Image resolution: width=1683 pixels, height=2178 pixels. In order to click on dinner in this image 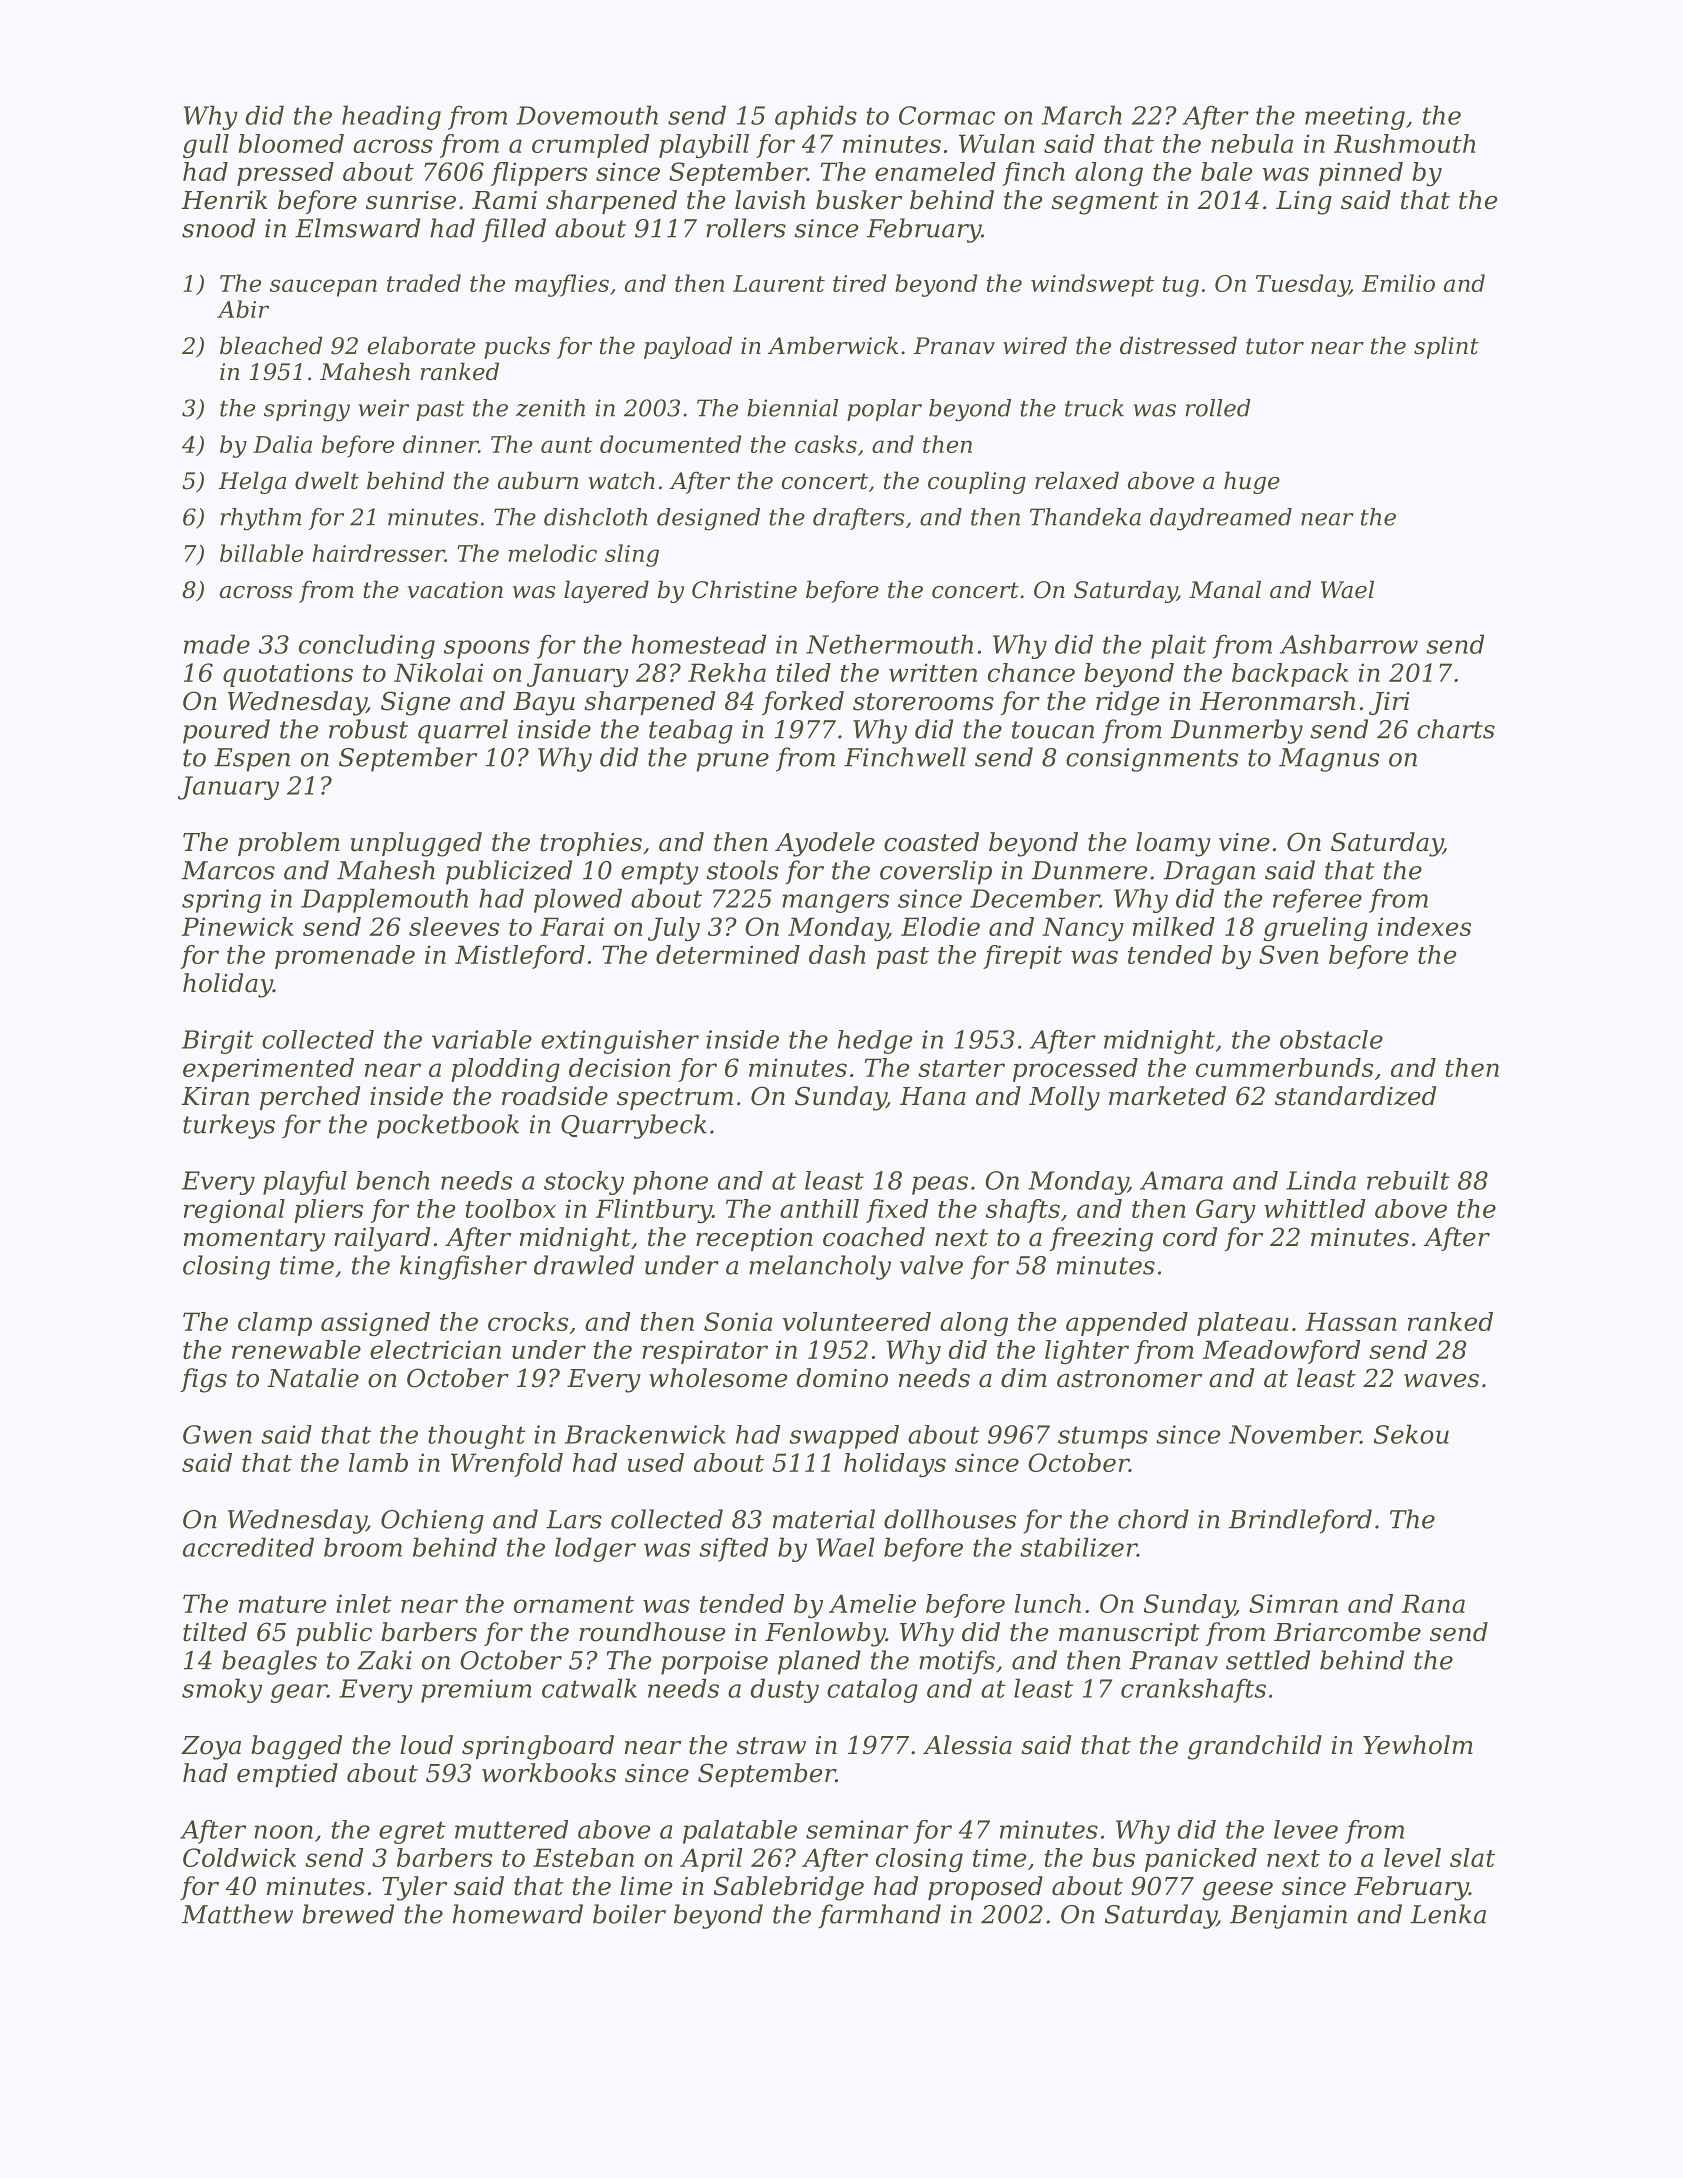, I will do `click(440, 444)`.
